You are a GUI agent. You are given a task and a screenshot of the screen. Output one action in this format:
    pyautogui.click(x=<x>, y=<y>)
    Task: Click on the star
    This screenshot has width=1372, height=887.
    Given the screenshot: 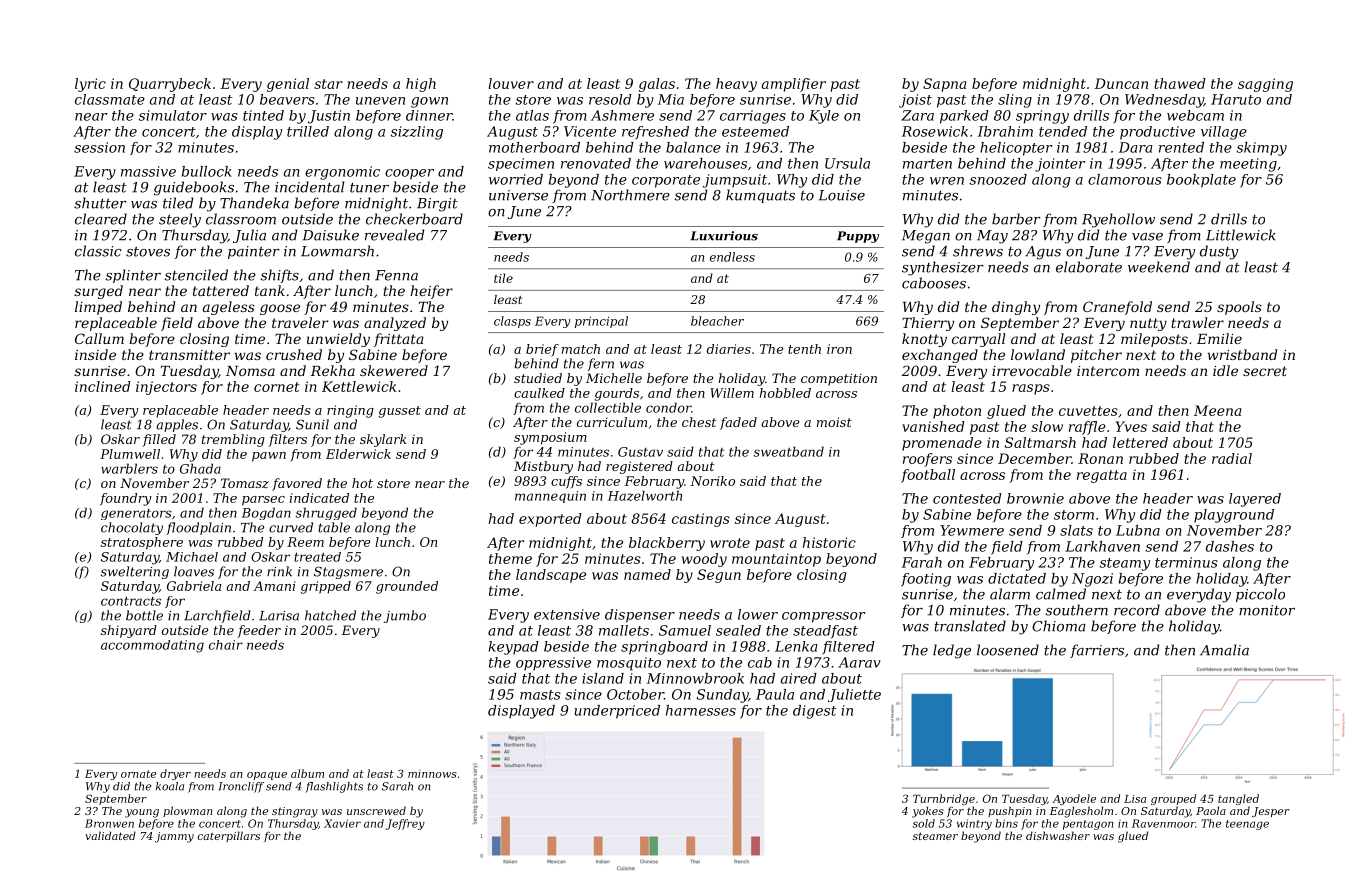 What is the action you would take?
    pyautogui.click(x=328, y=84)
